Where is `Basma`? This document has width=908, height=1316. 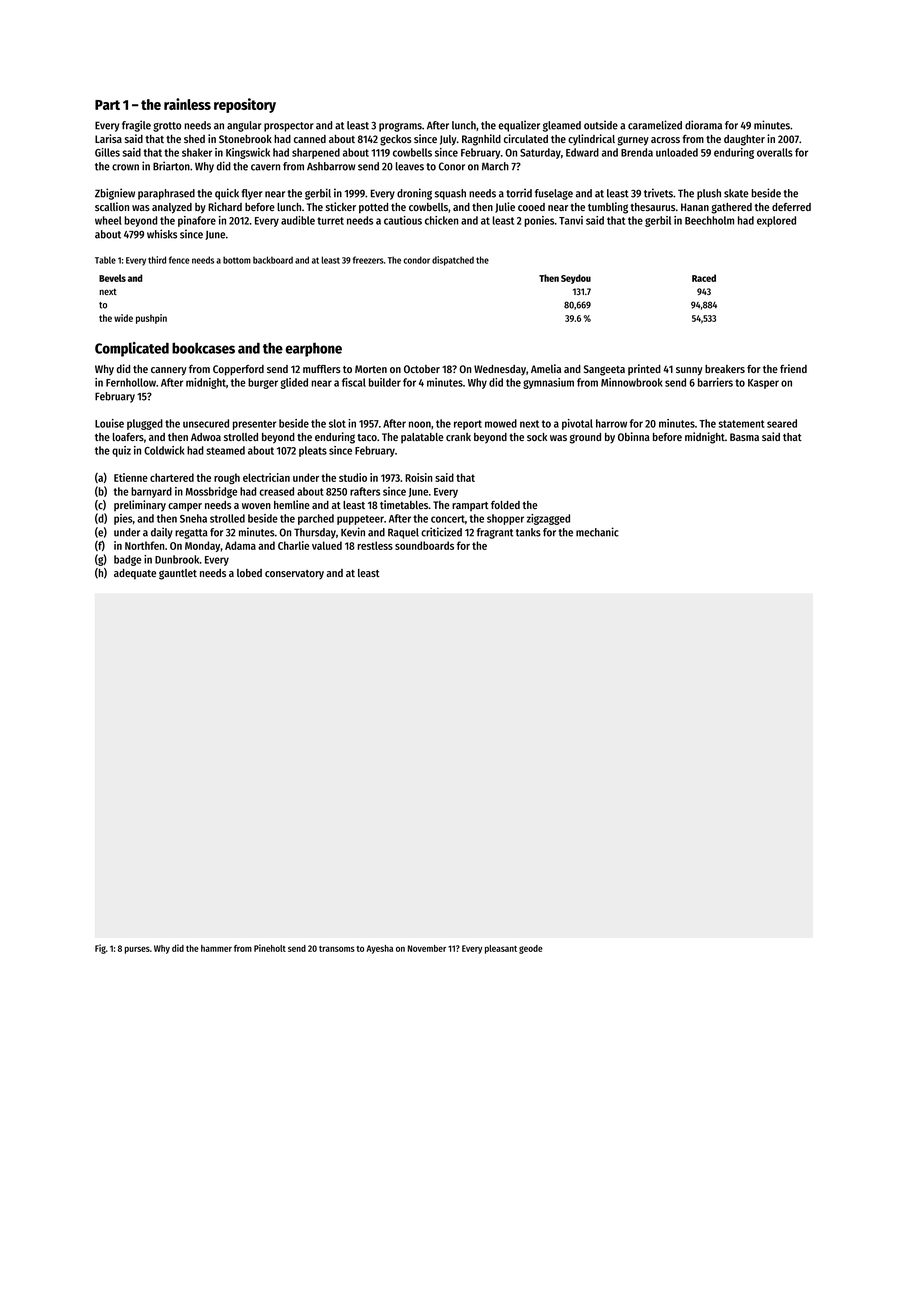
Basma is located at coordinates (744, 437).
